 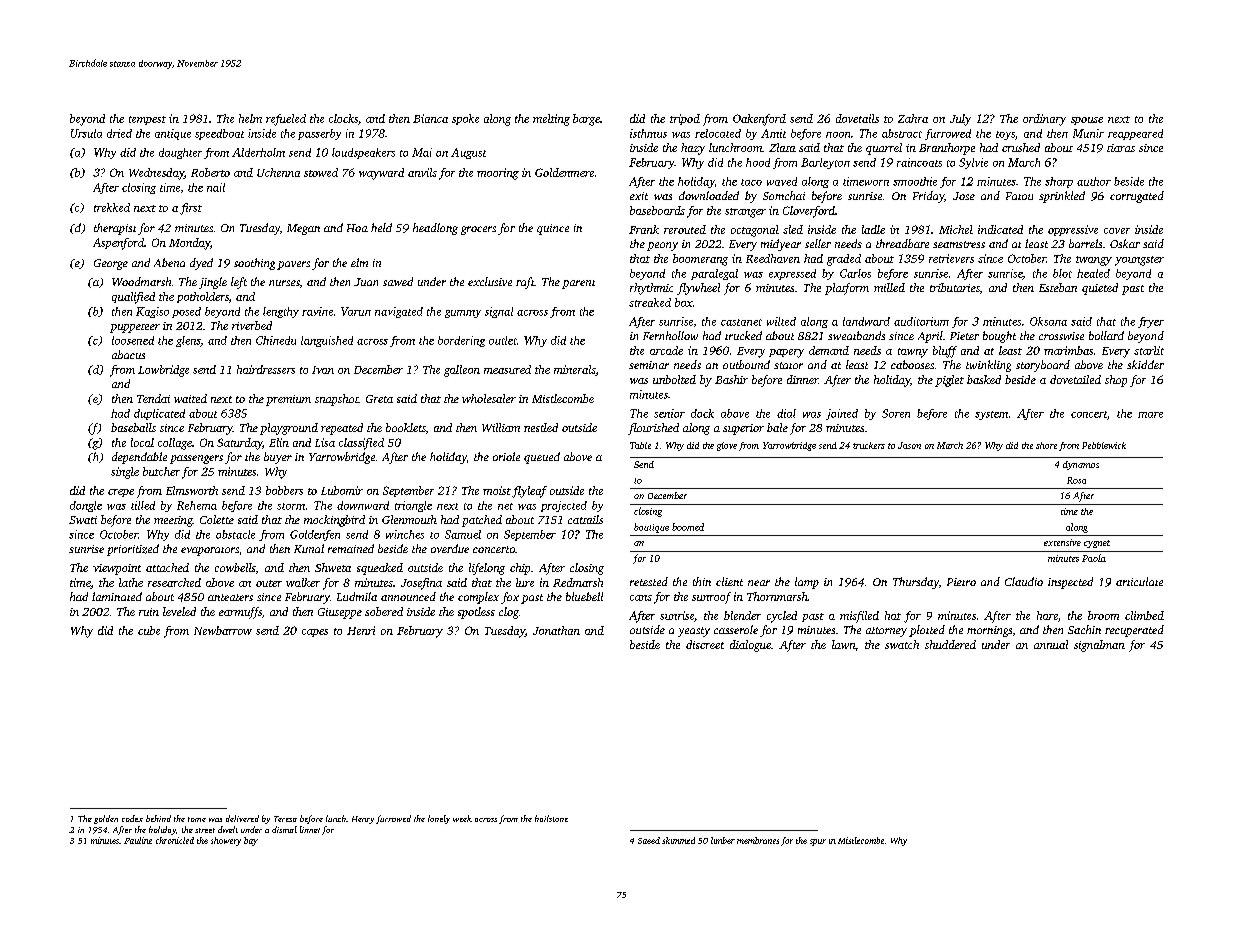 What do you see at coordinates (685, 119) in the screenshot?
I see `tripod` at bounding box center [685, 119].
